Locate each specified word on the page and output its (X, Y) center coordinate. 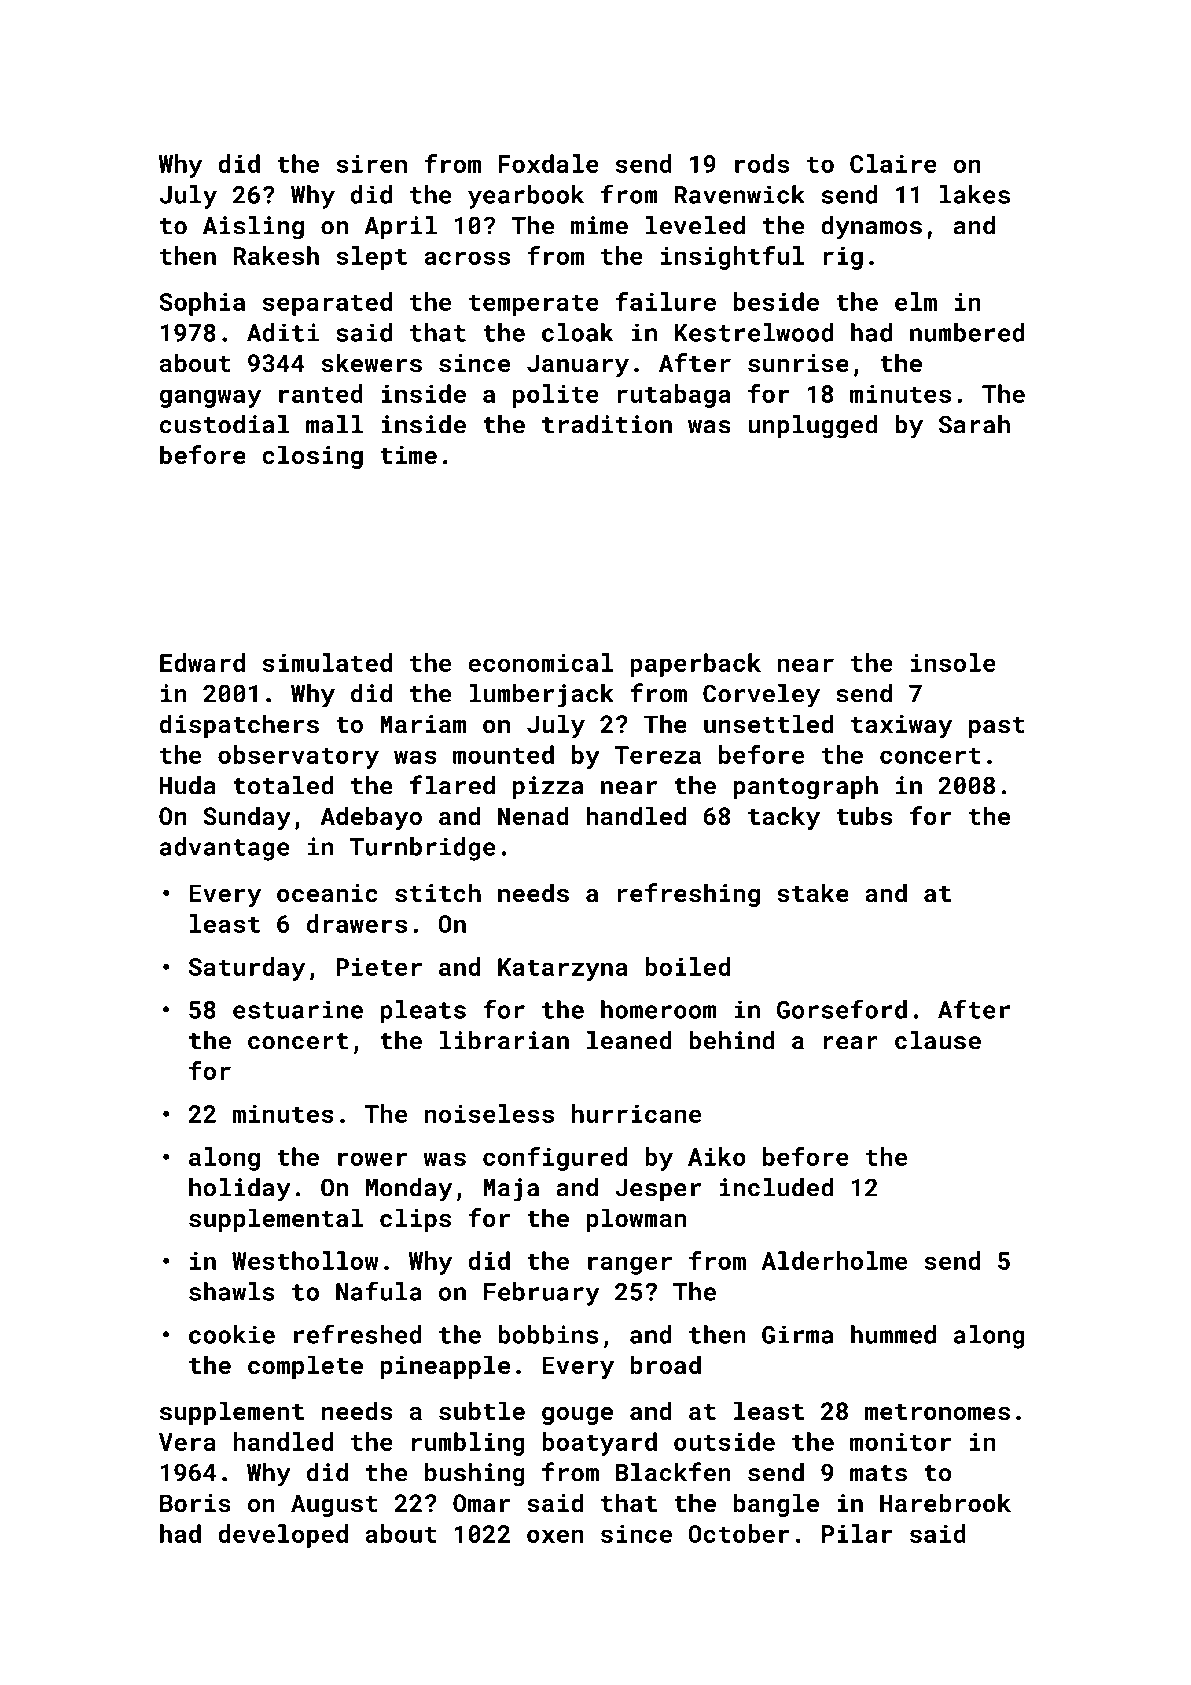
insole (953, 662)
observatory (298, 757)
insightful (732, 258)
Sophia (202, 304)
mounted (503, 754)
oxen (555, 1536)
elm (916, 301)
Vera (187, 1442)
